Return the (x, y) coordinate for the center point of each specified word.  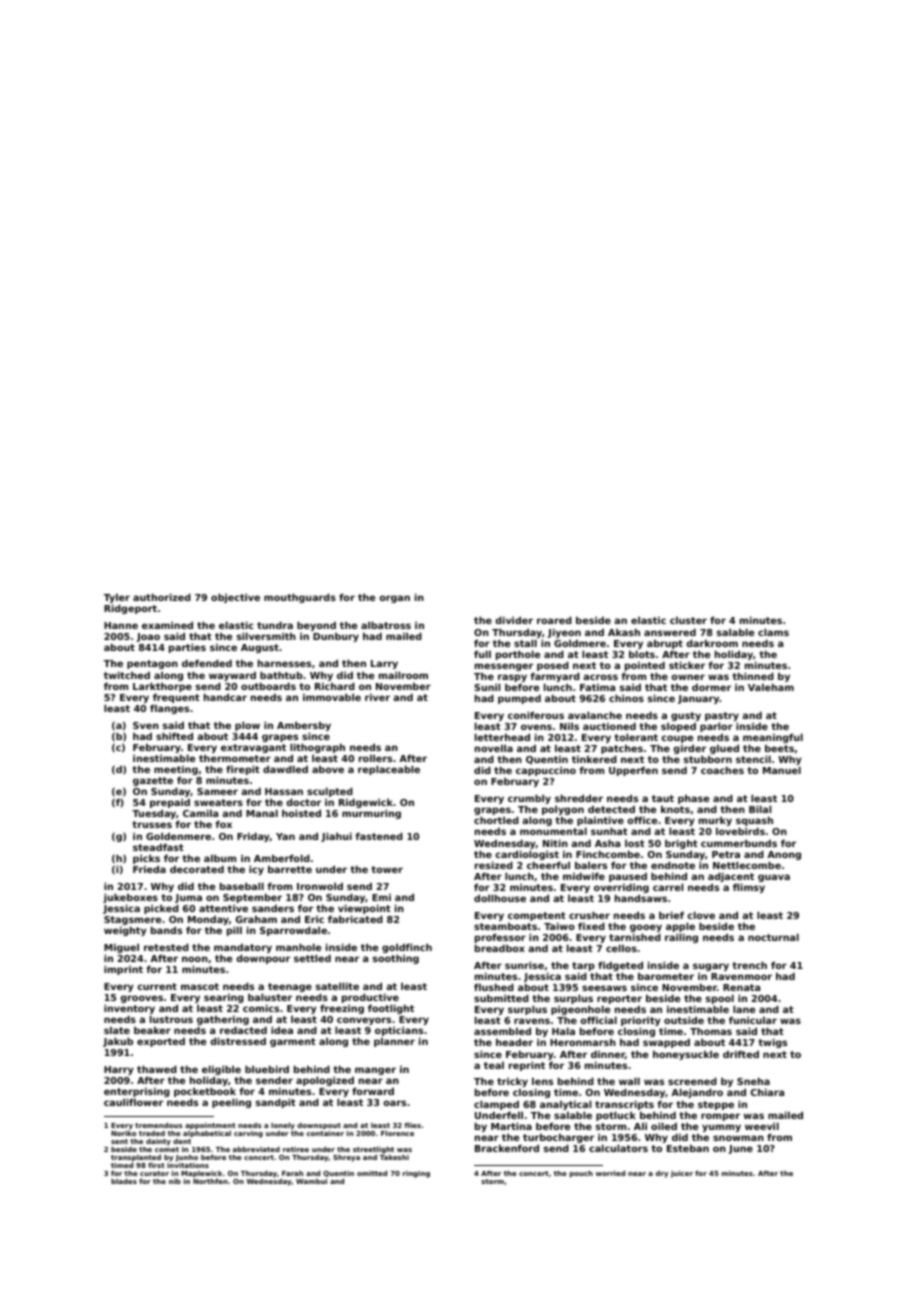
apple (680, 927)
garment (293, 1042)
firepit (243, 770)
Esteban (688, 1148)
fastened (379, 836)
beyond (316, 626)
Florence (397, 1133)
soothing (396, 959)
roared (554, 620)
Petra (726, 854)
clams (773, 632)
